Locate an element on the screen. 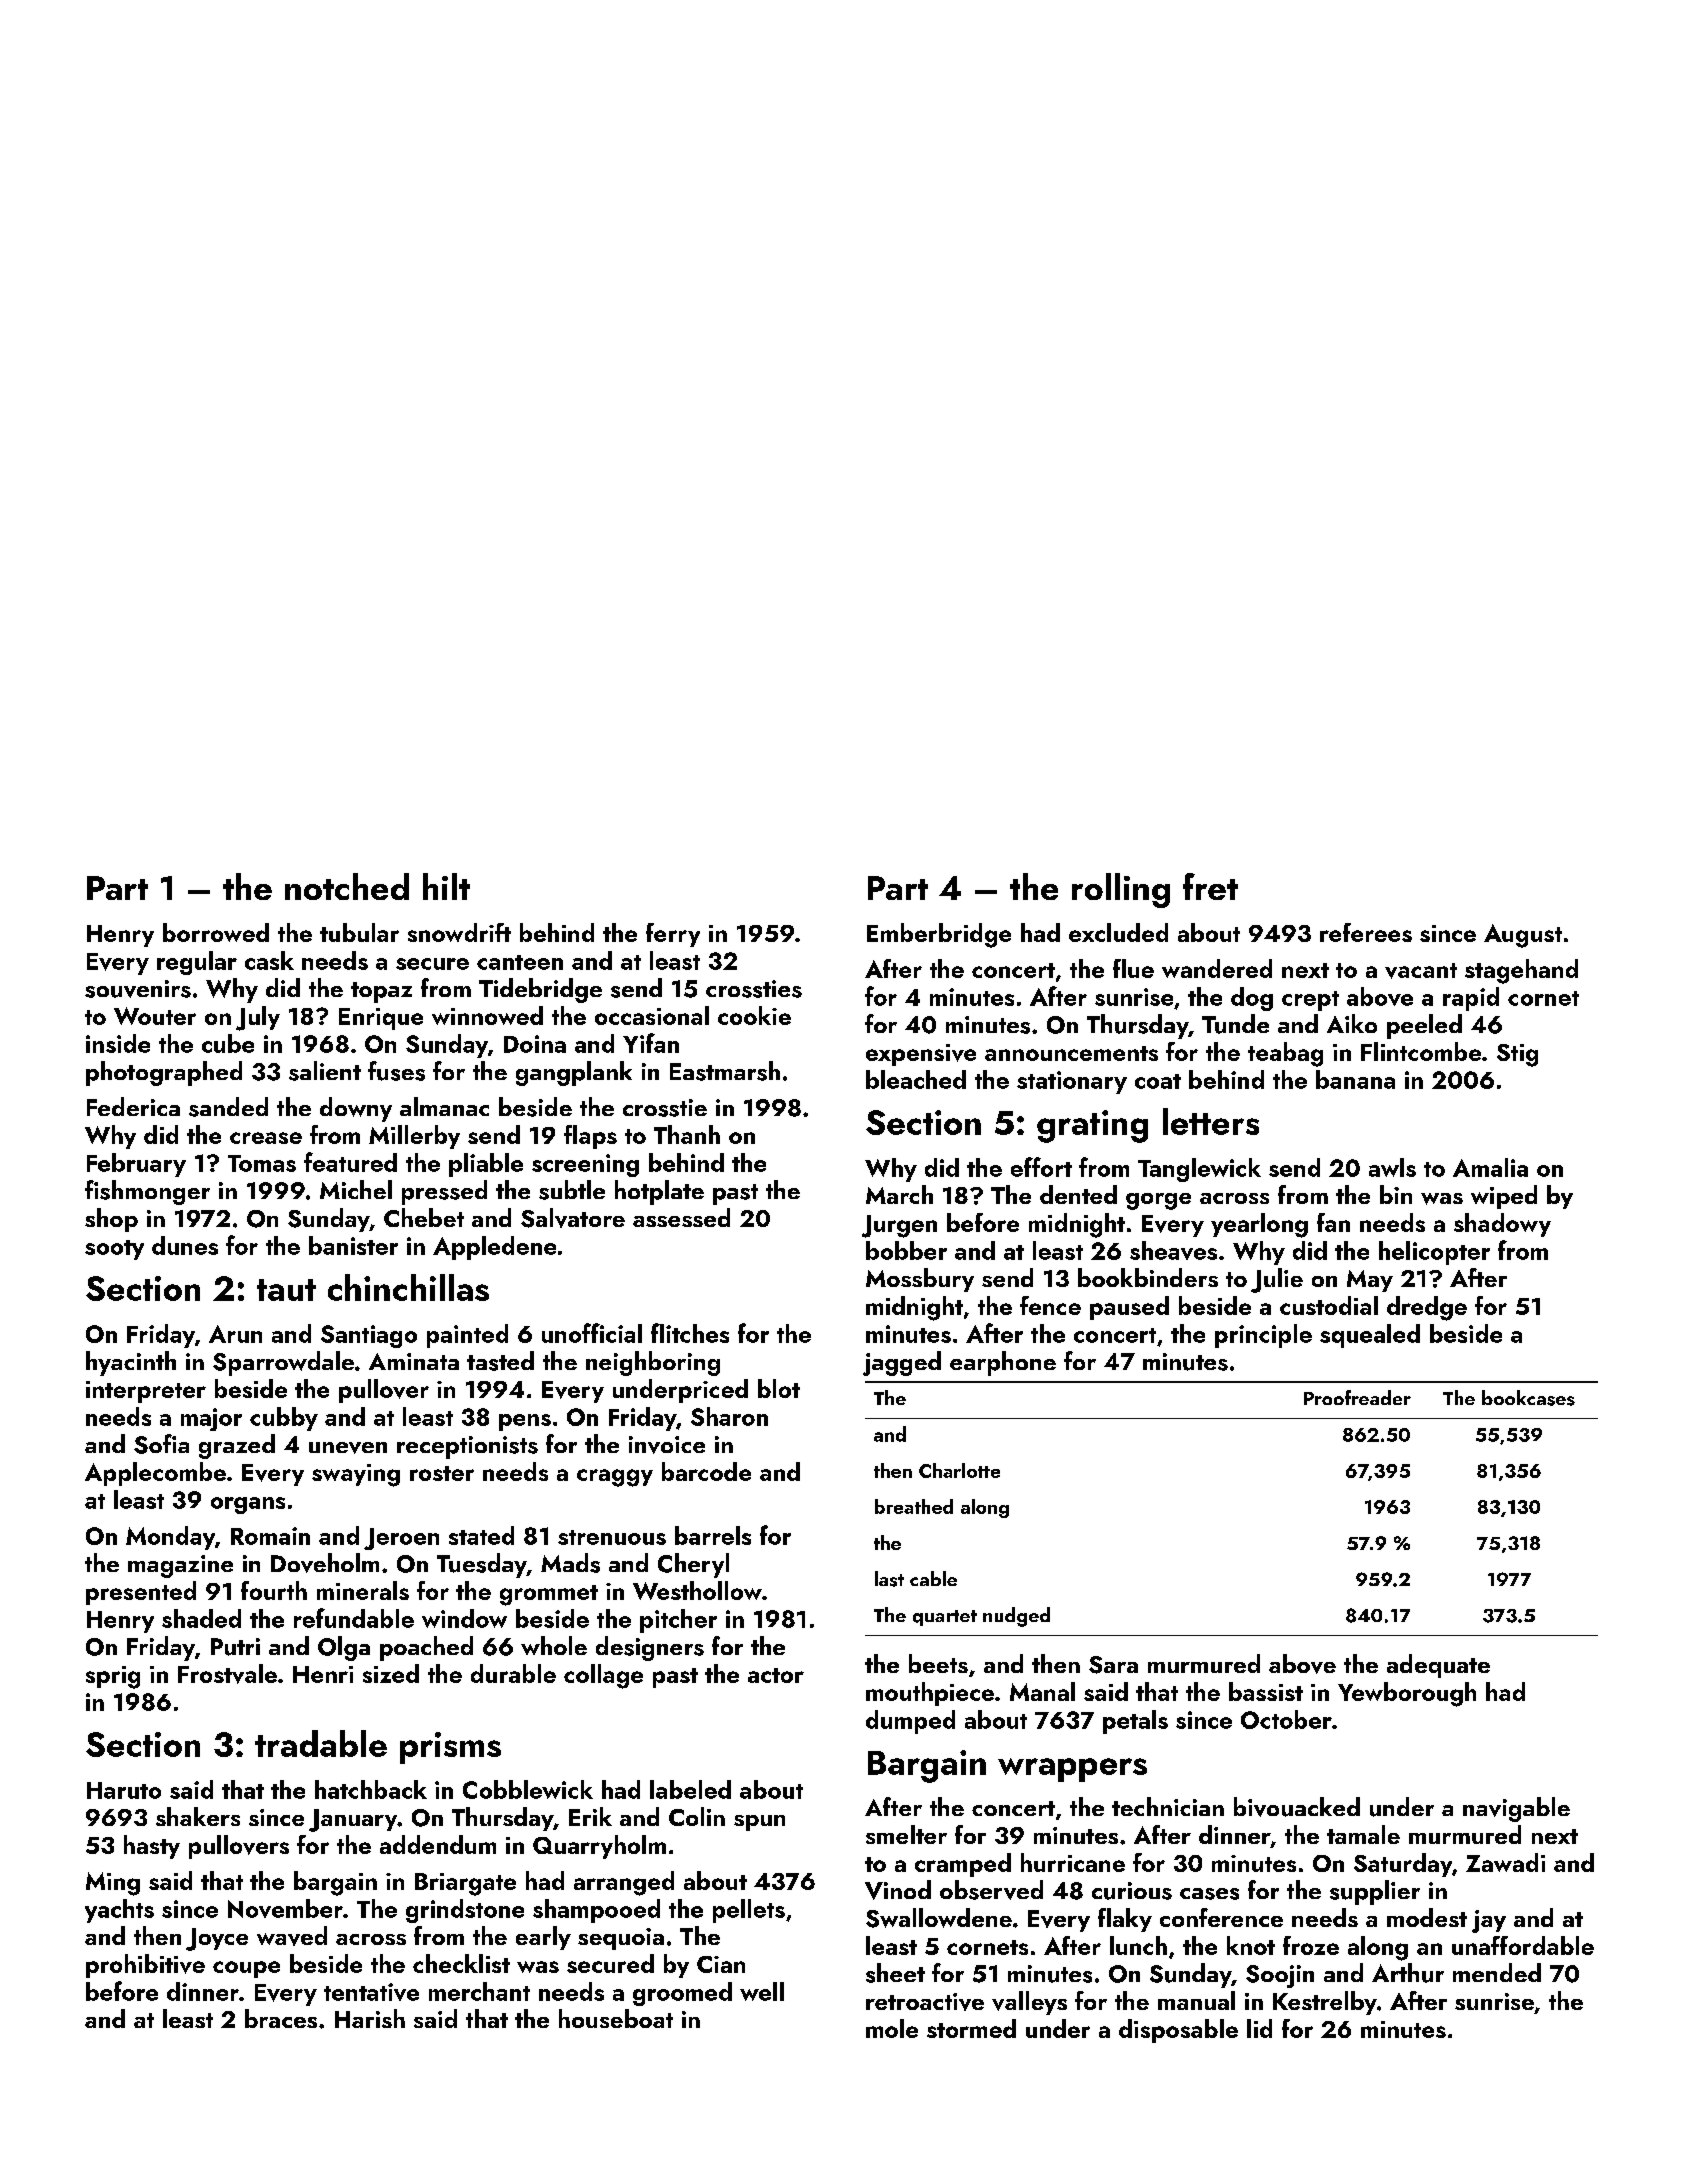  banister is located at coordinates (353, 1245).
